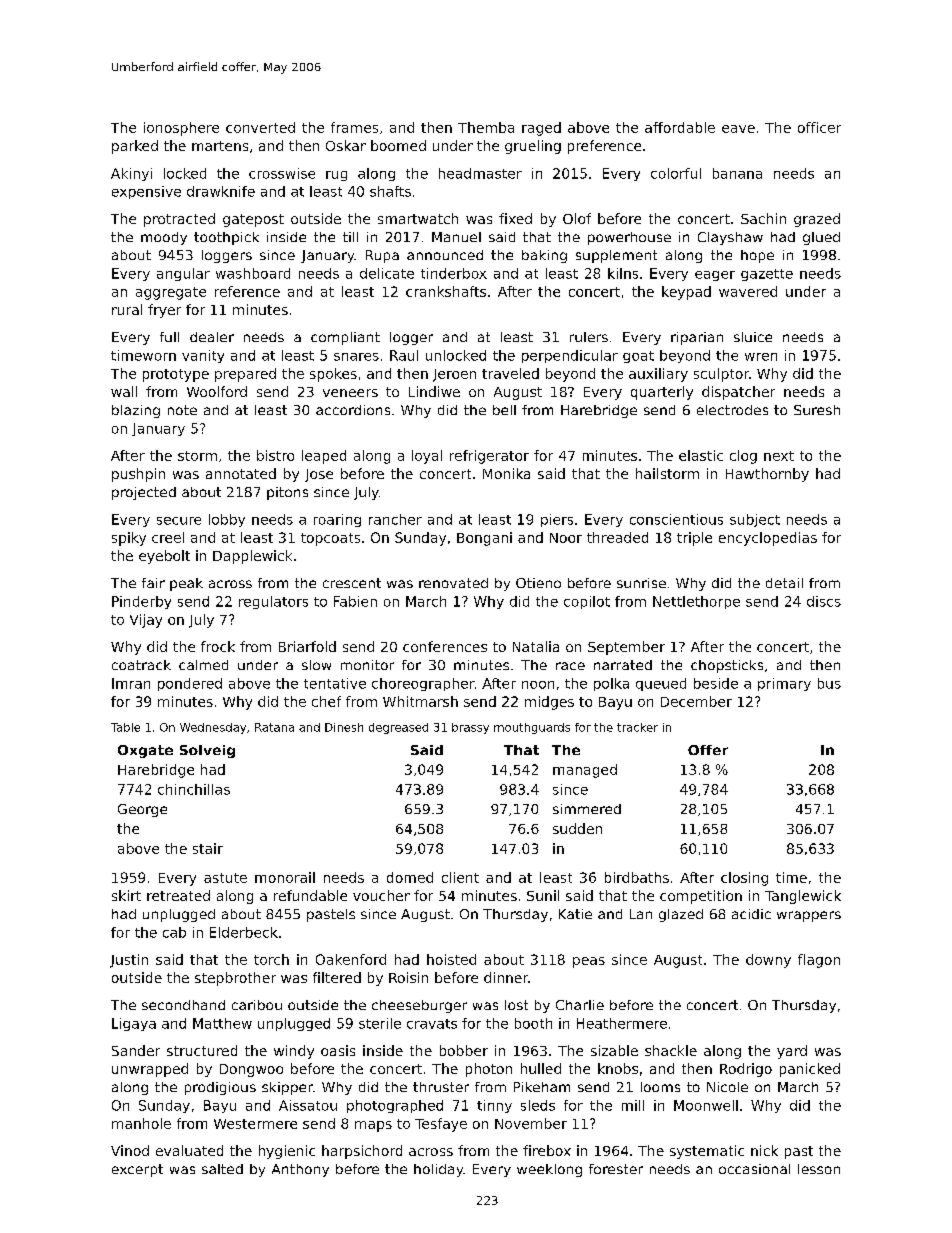  What do you see at coordinates (829, 683) in the document?
I see `bus` at bounding box center [829, 683].
